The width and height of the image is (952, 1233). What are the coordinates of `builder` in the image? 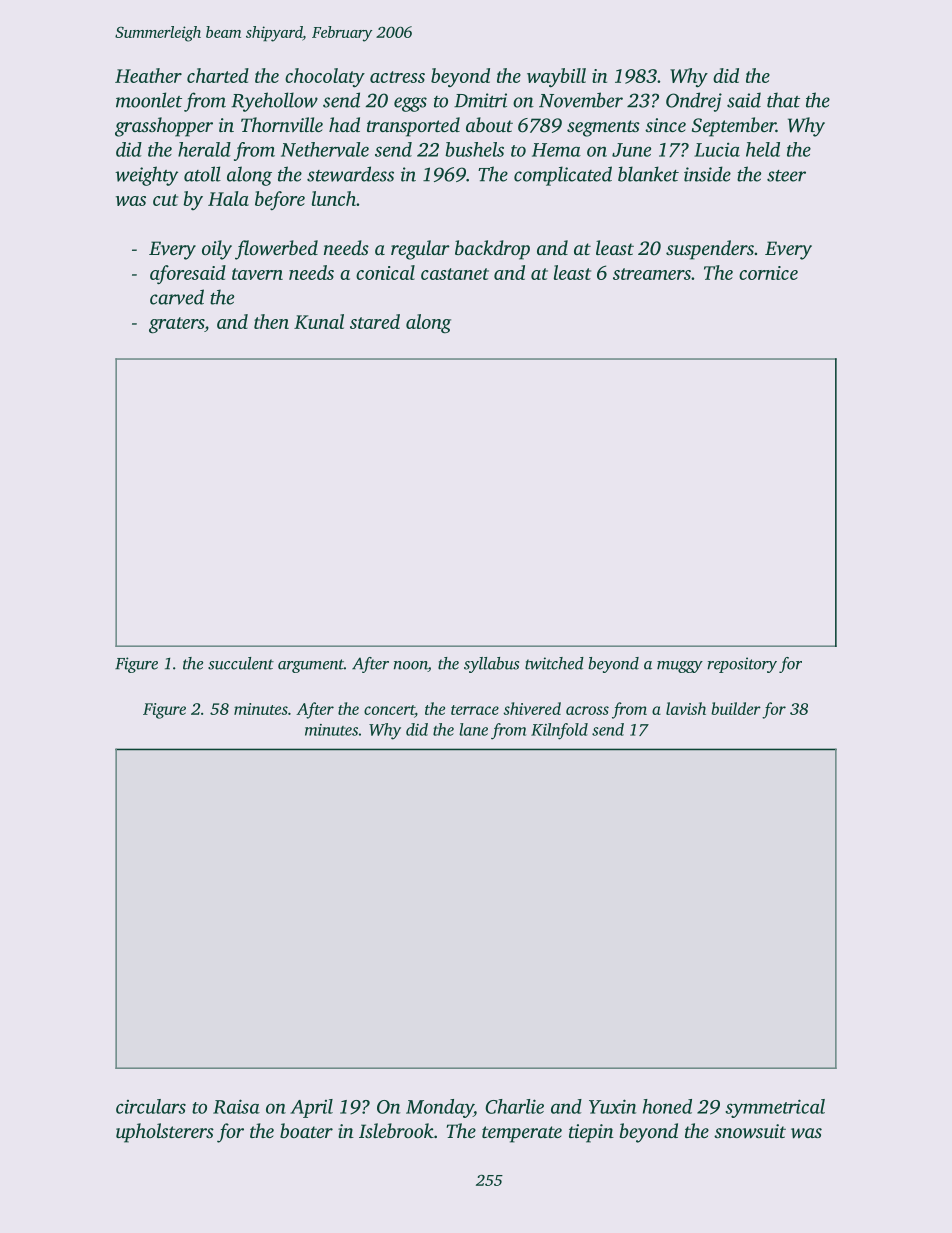 It's located at (736, 708).
